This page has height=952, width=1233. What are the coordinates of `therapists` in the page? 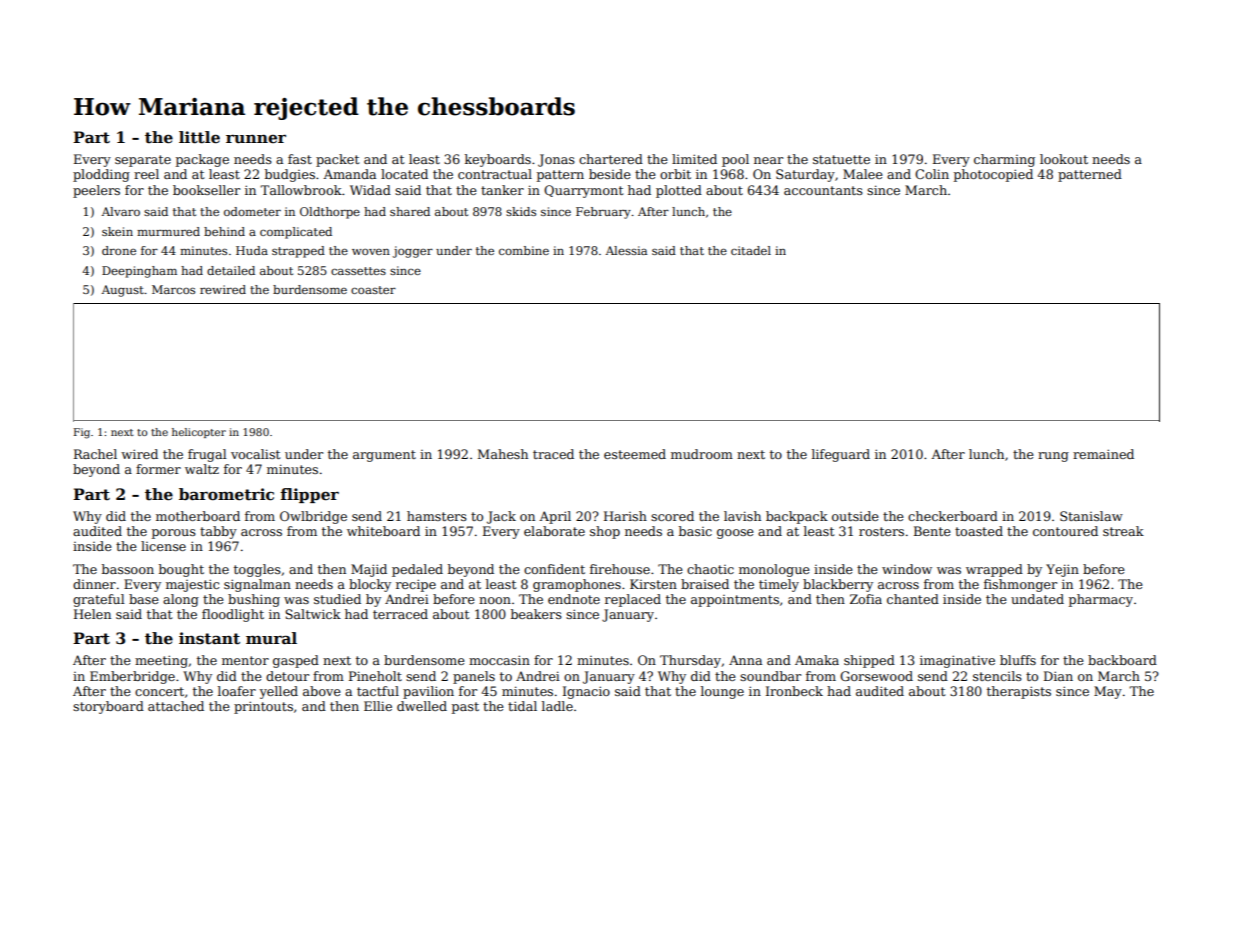 It's located at (1019, 692).
